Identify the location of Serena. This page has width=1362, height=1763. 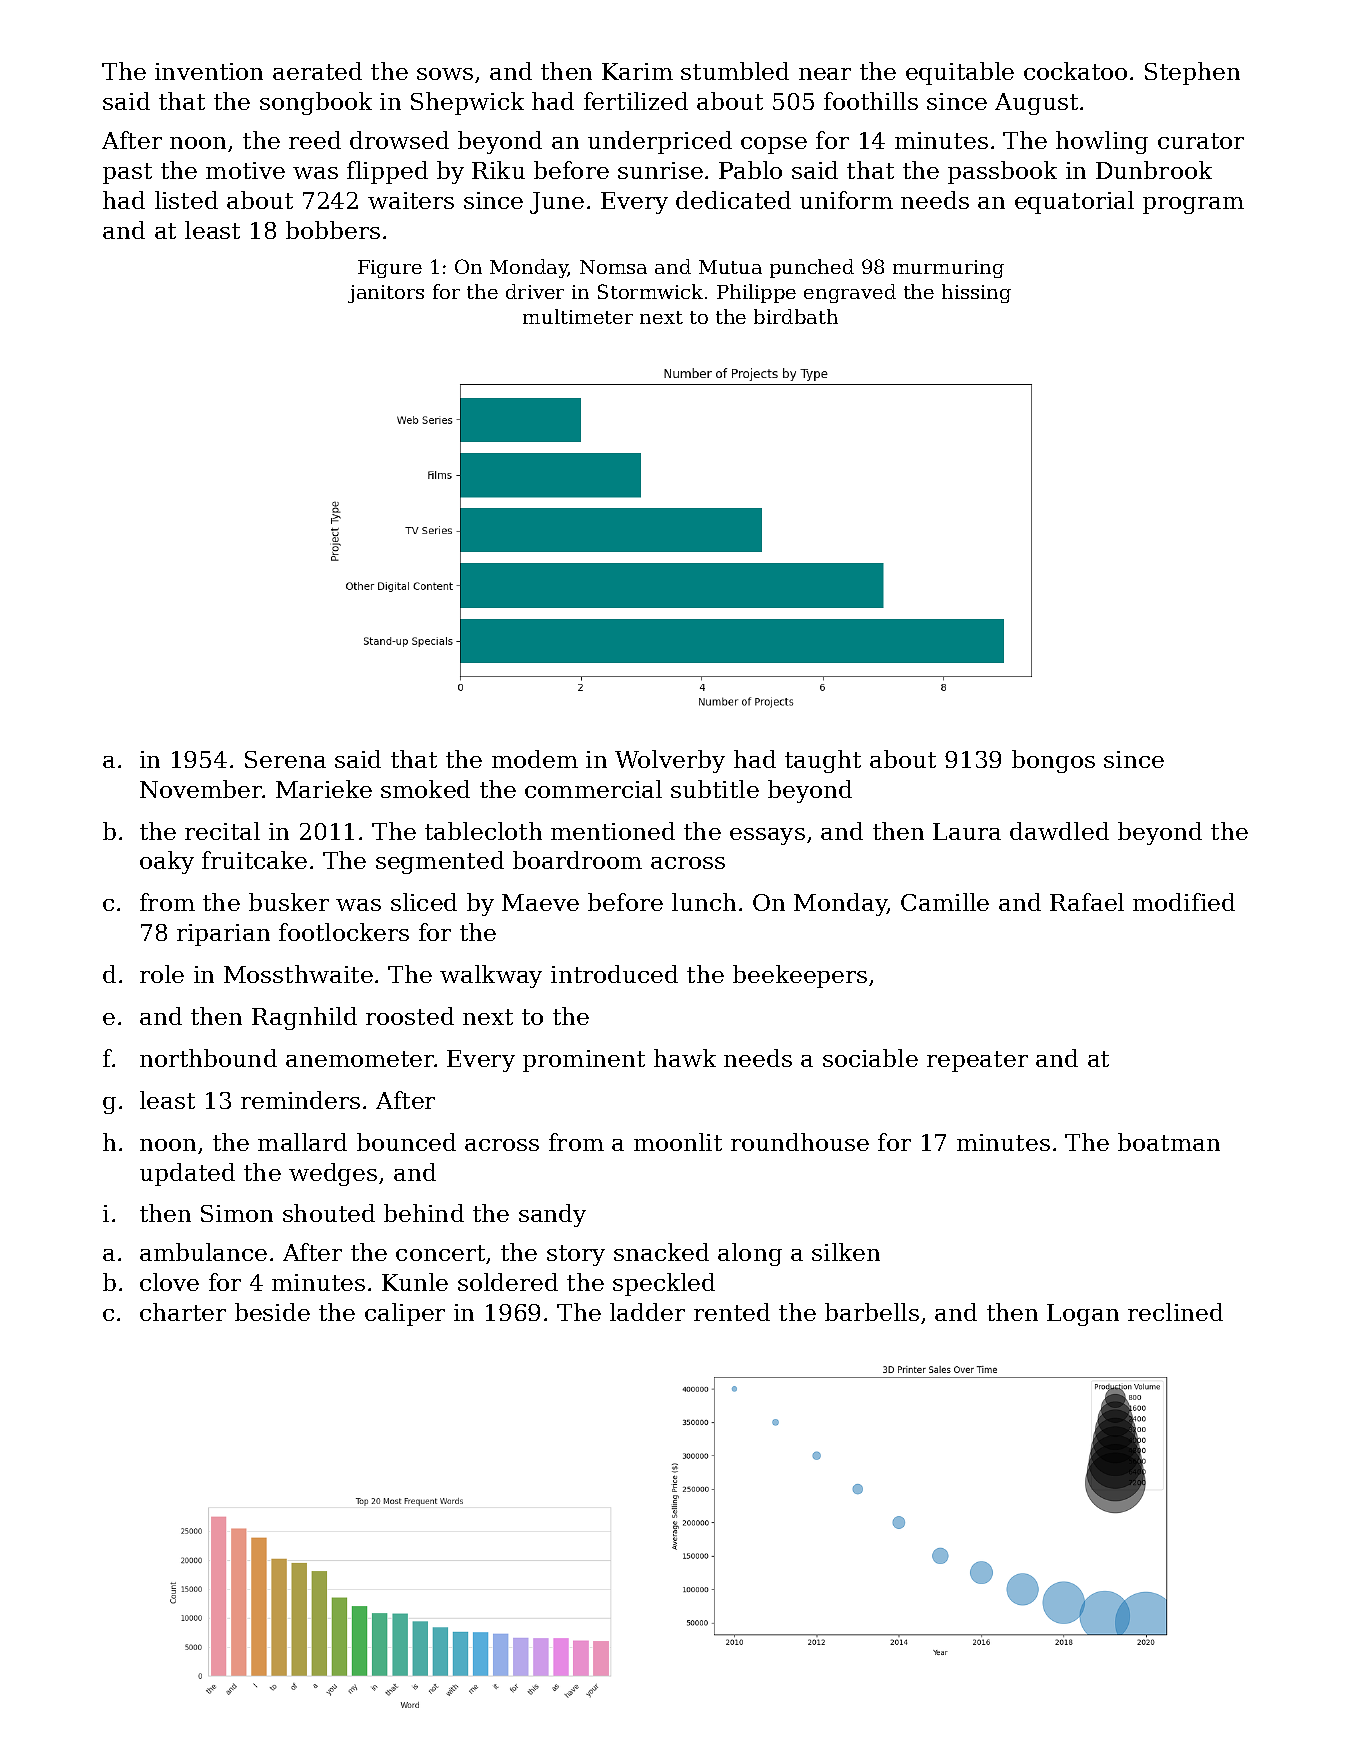
(285, 759).
